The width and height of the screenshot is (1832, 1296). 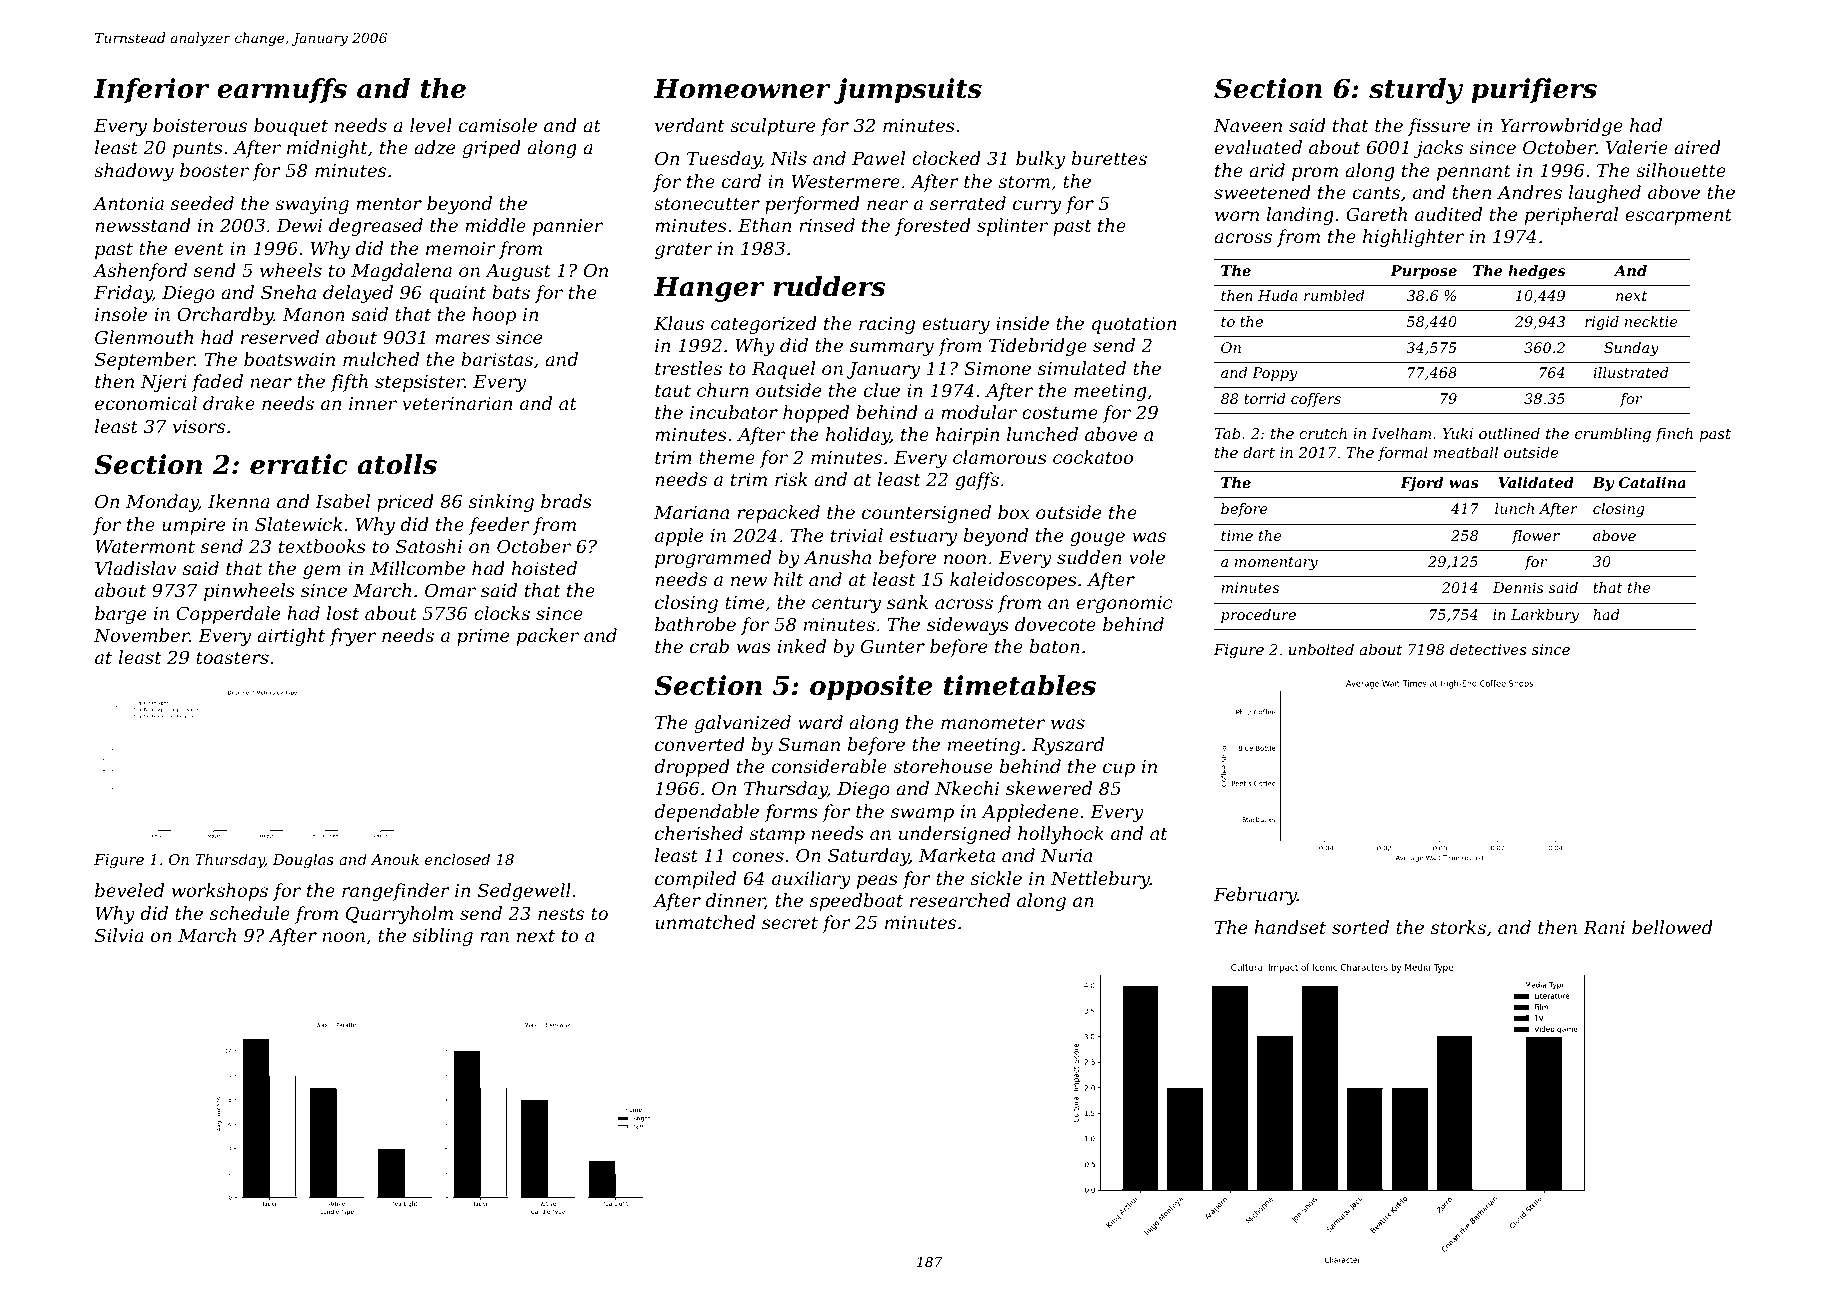 What do you see at coordinates (772, 127) in the screenshot?
I see `sculpture` at bounding box center [772, 127].
